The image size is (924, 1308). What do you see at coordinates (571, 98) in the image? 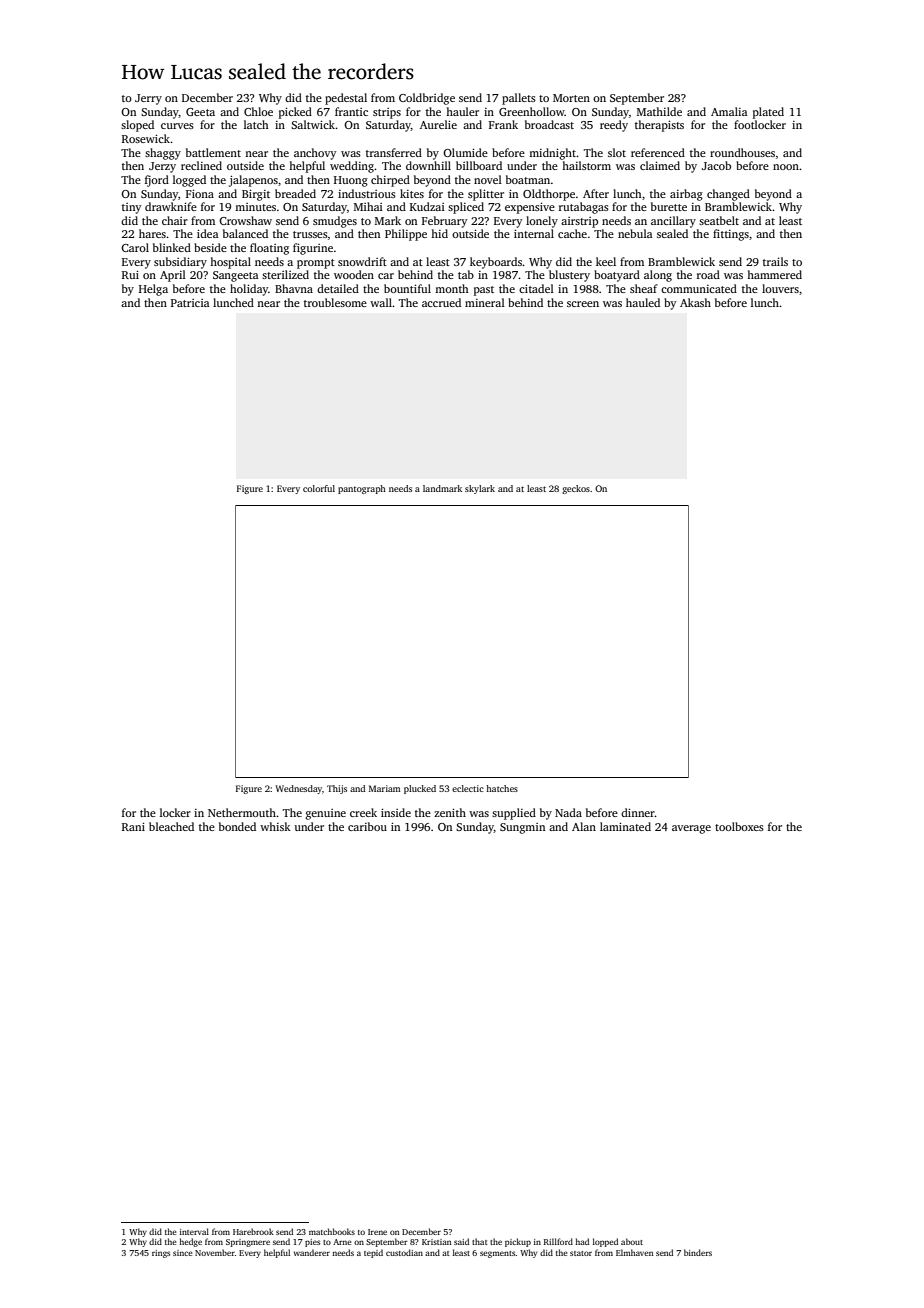
I see `Morten` at bounding box center [571, 98].
